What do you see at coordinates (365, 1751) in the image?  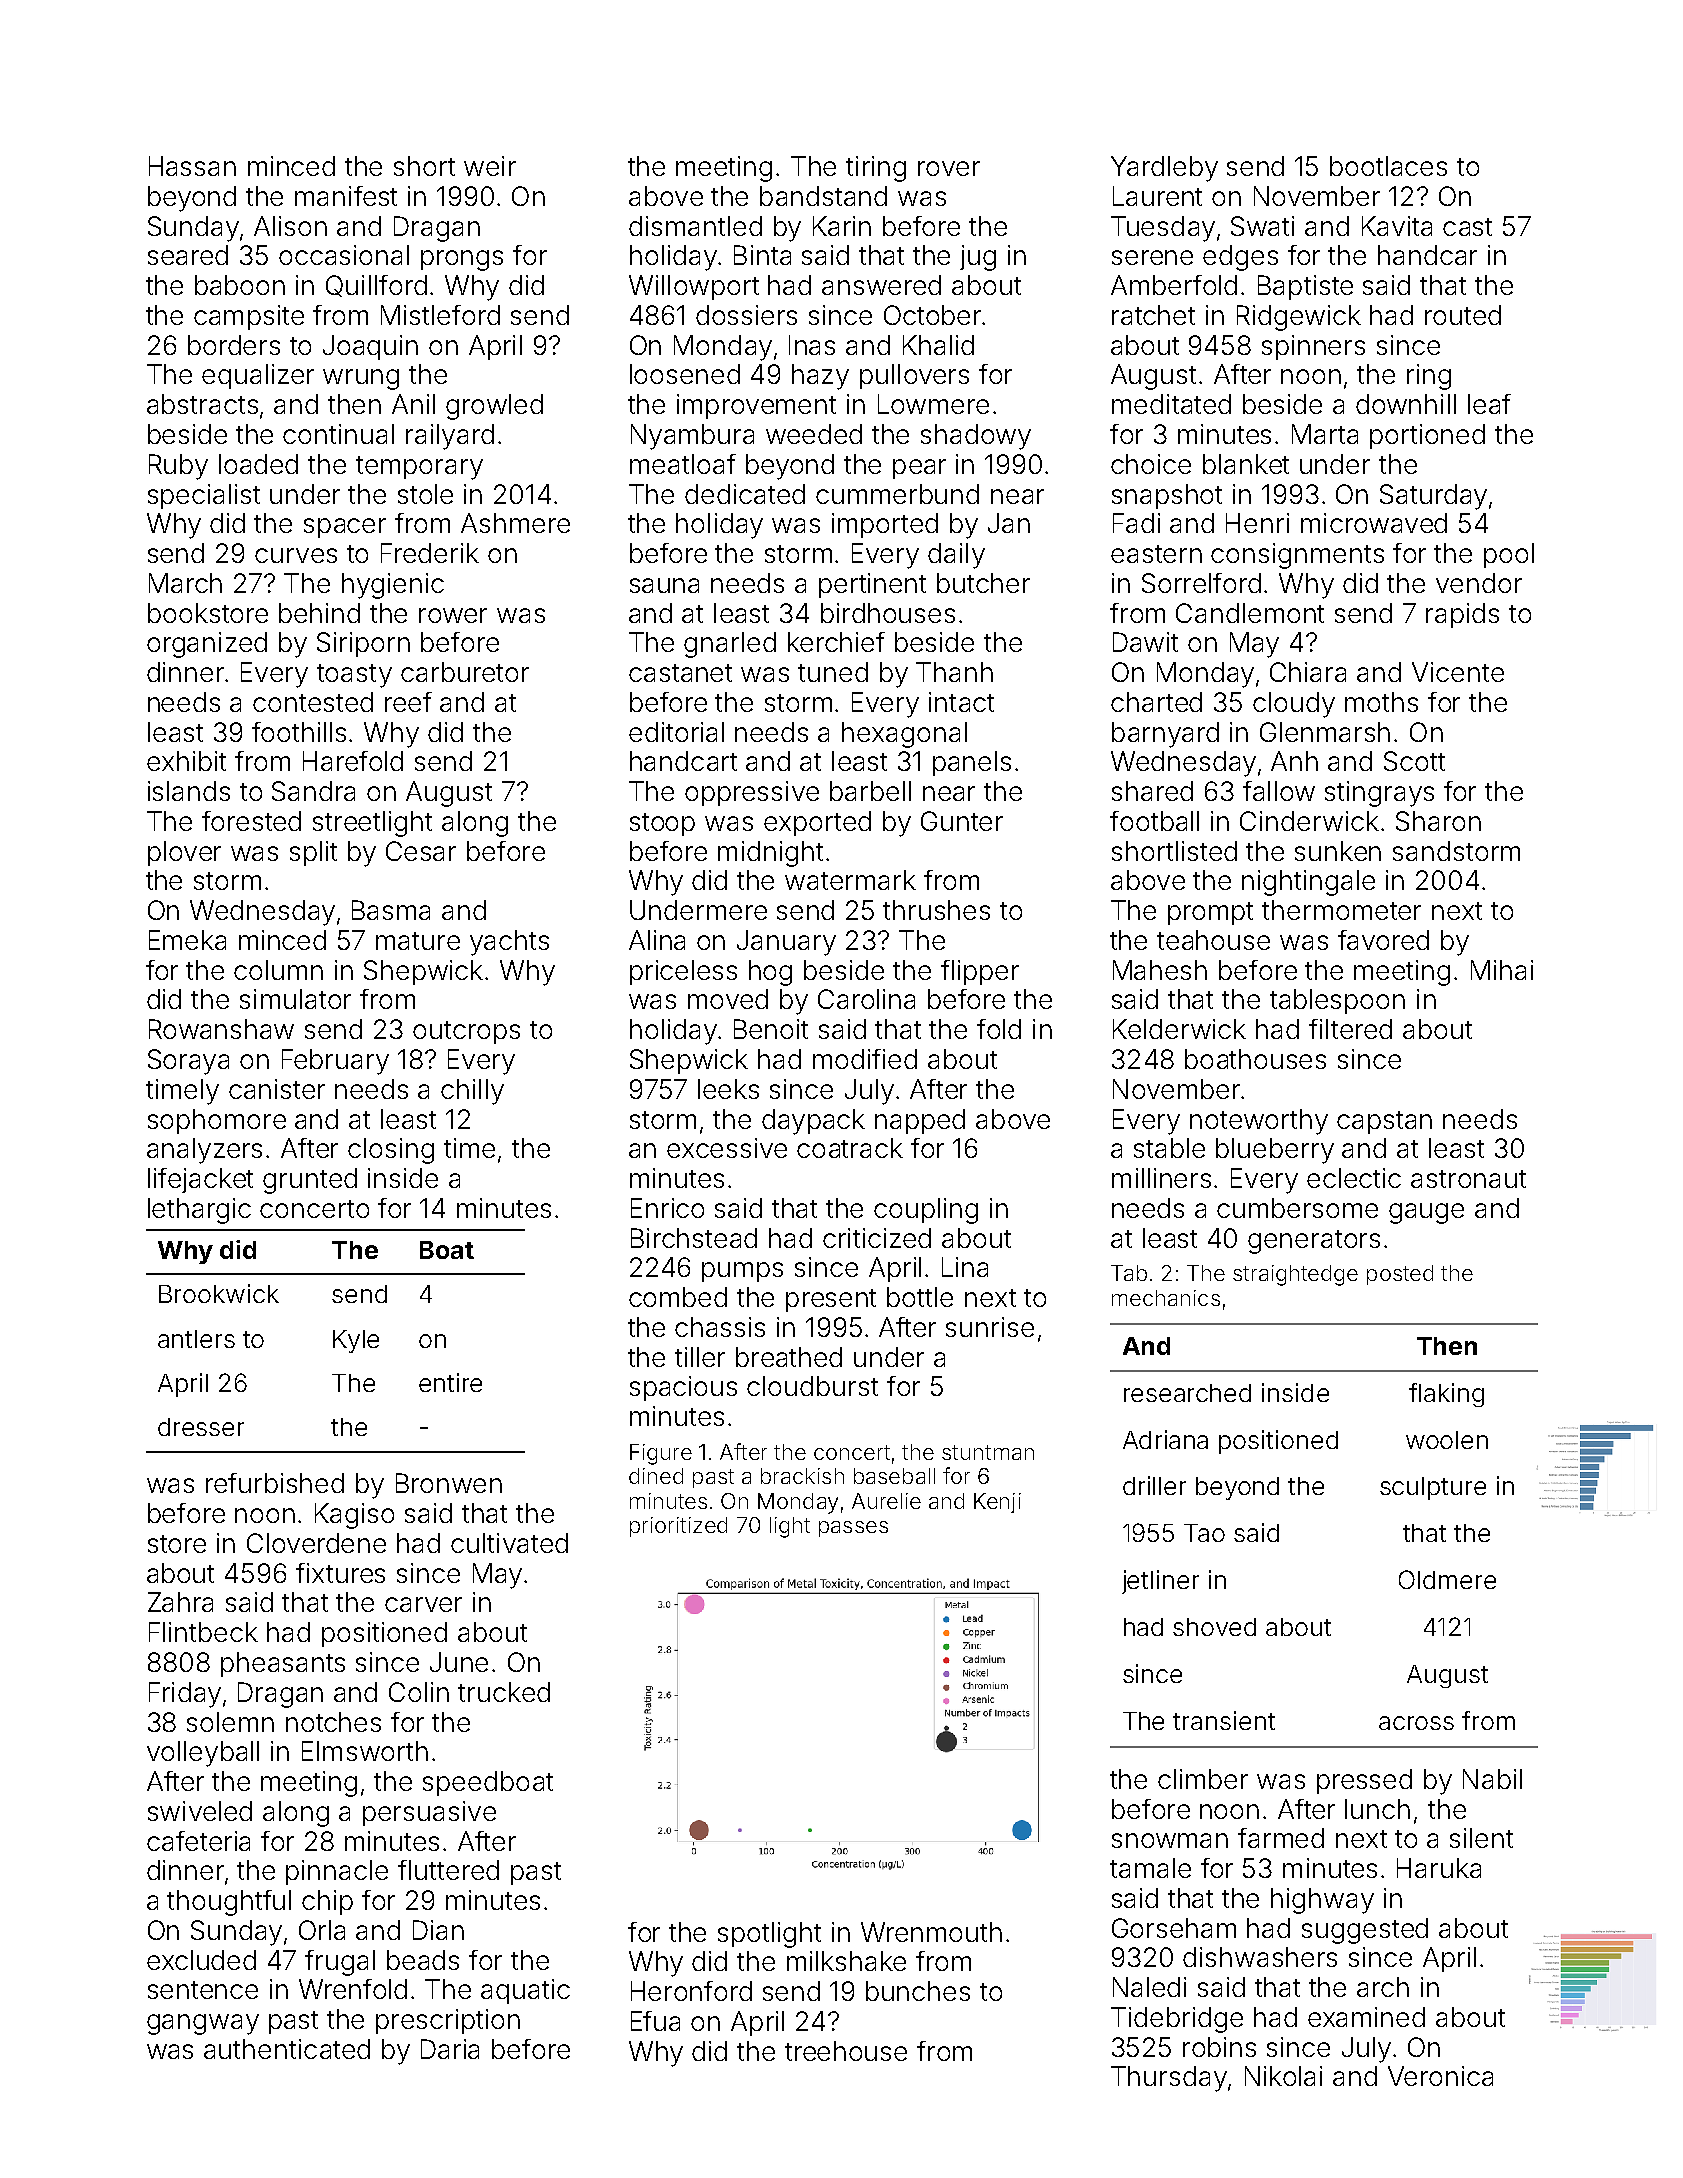 I see `Elmsworth` at bounding box center [365, 1751].
